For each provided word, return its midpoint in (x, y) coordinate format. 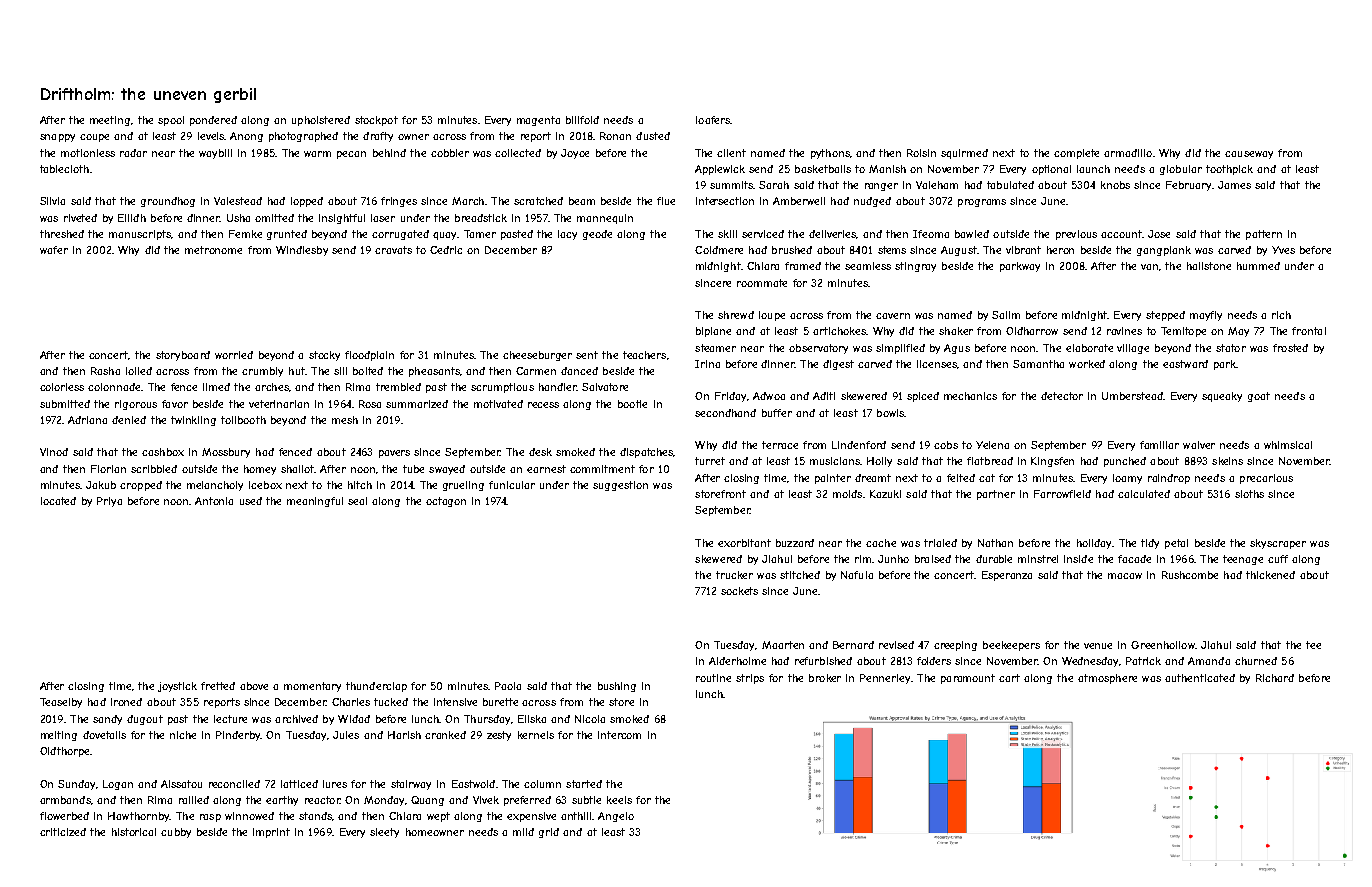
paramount (968, 679)
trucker (734, 575)
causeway (1249, 155)
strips (750, 679)
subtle (586, 800)
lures (335, 784)
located (58, 501)
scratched (538, 201)
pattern (1264, 235)
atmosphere (1107, 679)
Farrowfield (1062, 494)
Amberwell (799, 201)
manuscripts (140, 235)
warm (317, 154)
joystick (177, 687)
